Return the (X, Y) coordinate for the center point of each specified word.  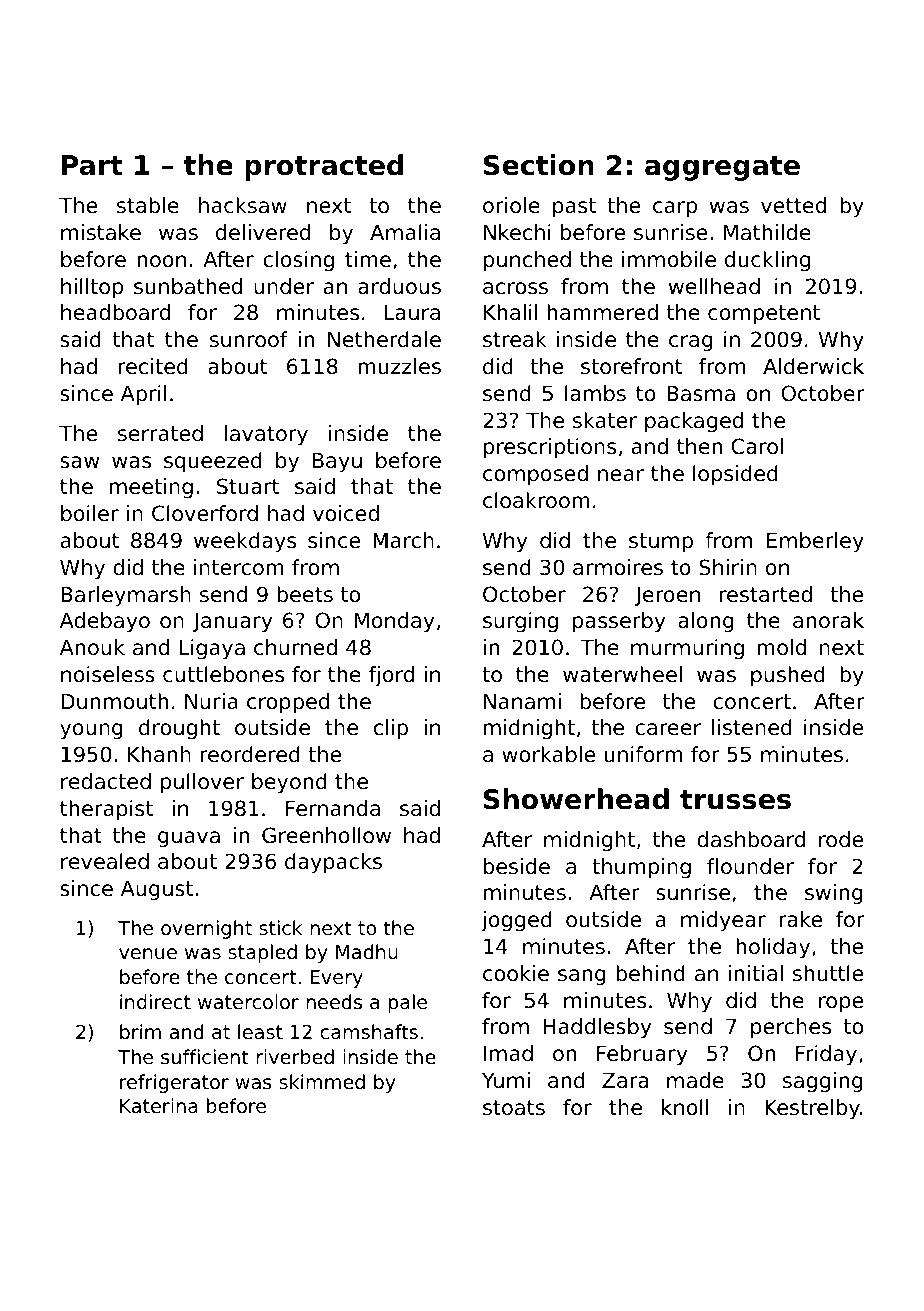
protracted (324, 167)
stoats (514, 1108)
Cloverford (205, 513)
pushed (788, 676)
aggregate (722, 168)
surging (520, 622)
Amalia (405, 232)
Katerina (159, 1105)
